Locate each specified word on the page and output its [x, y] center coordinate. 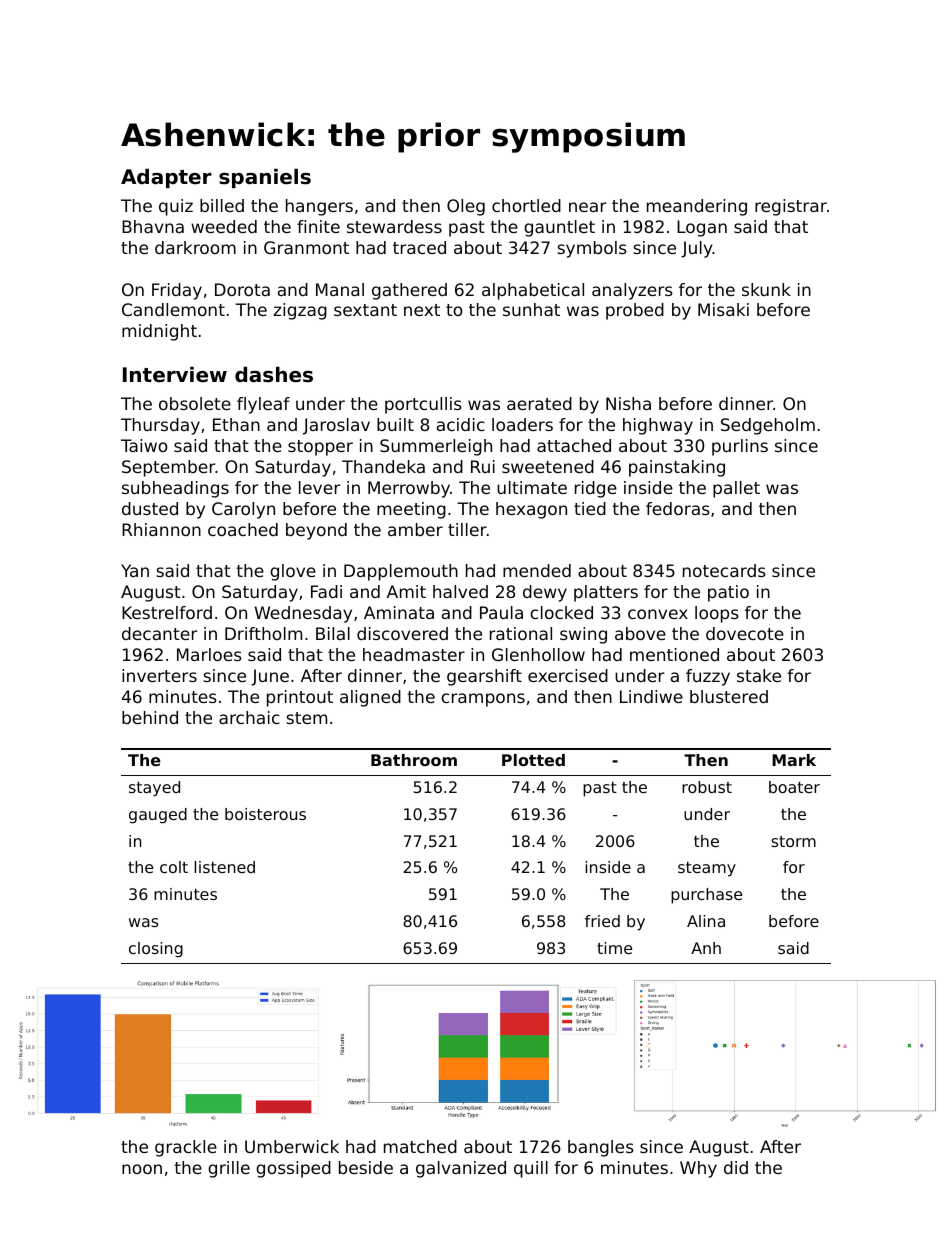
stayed [154, 789]
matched [420, 1146]
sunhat [531, 309]
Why [698, 1169]
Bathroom [414, 760]
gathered [409, 291]
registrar [791, 207]
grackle [186, 1148]
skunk [766, 289]
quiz [176, 207]
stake [759, 675]
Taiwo [144, 445]
